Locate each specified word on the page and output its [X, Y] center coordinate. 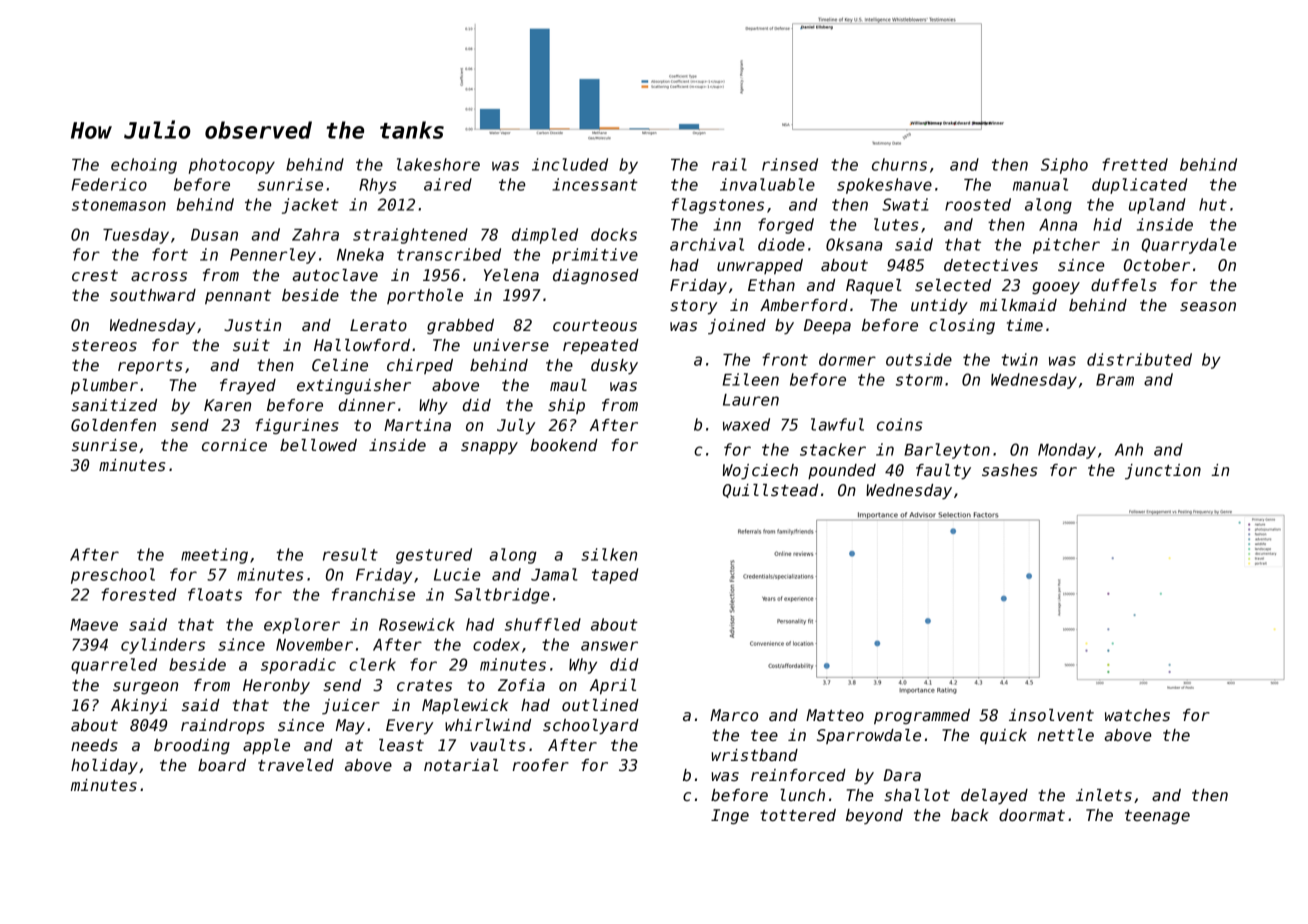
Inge [730, 816]
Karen [227, 405]
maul [568, 385]
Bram [1115, 380]
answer [609, 646]
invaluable [767, 184]
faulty [943, 471]
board [222, 765]
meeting [214, 556]
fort [170, 254]
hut [1213, 204]
